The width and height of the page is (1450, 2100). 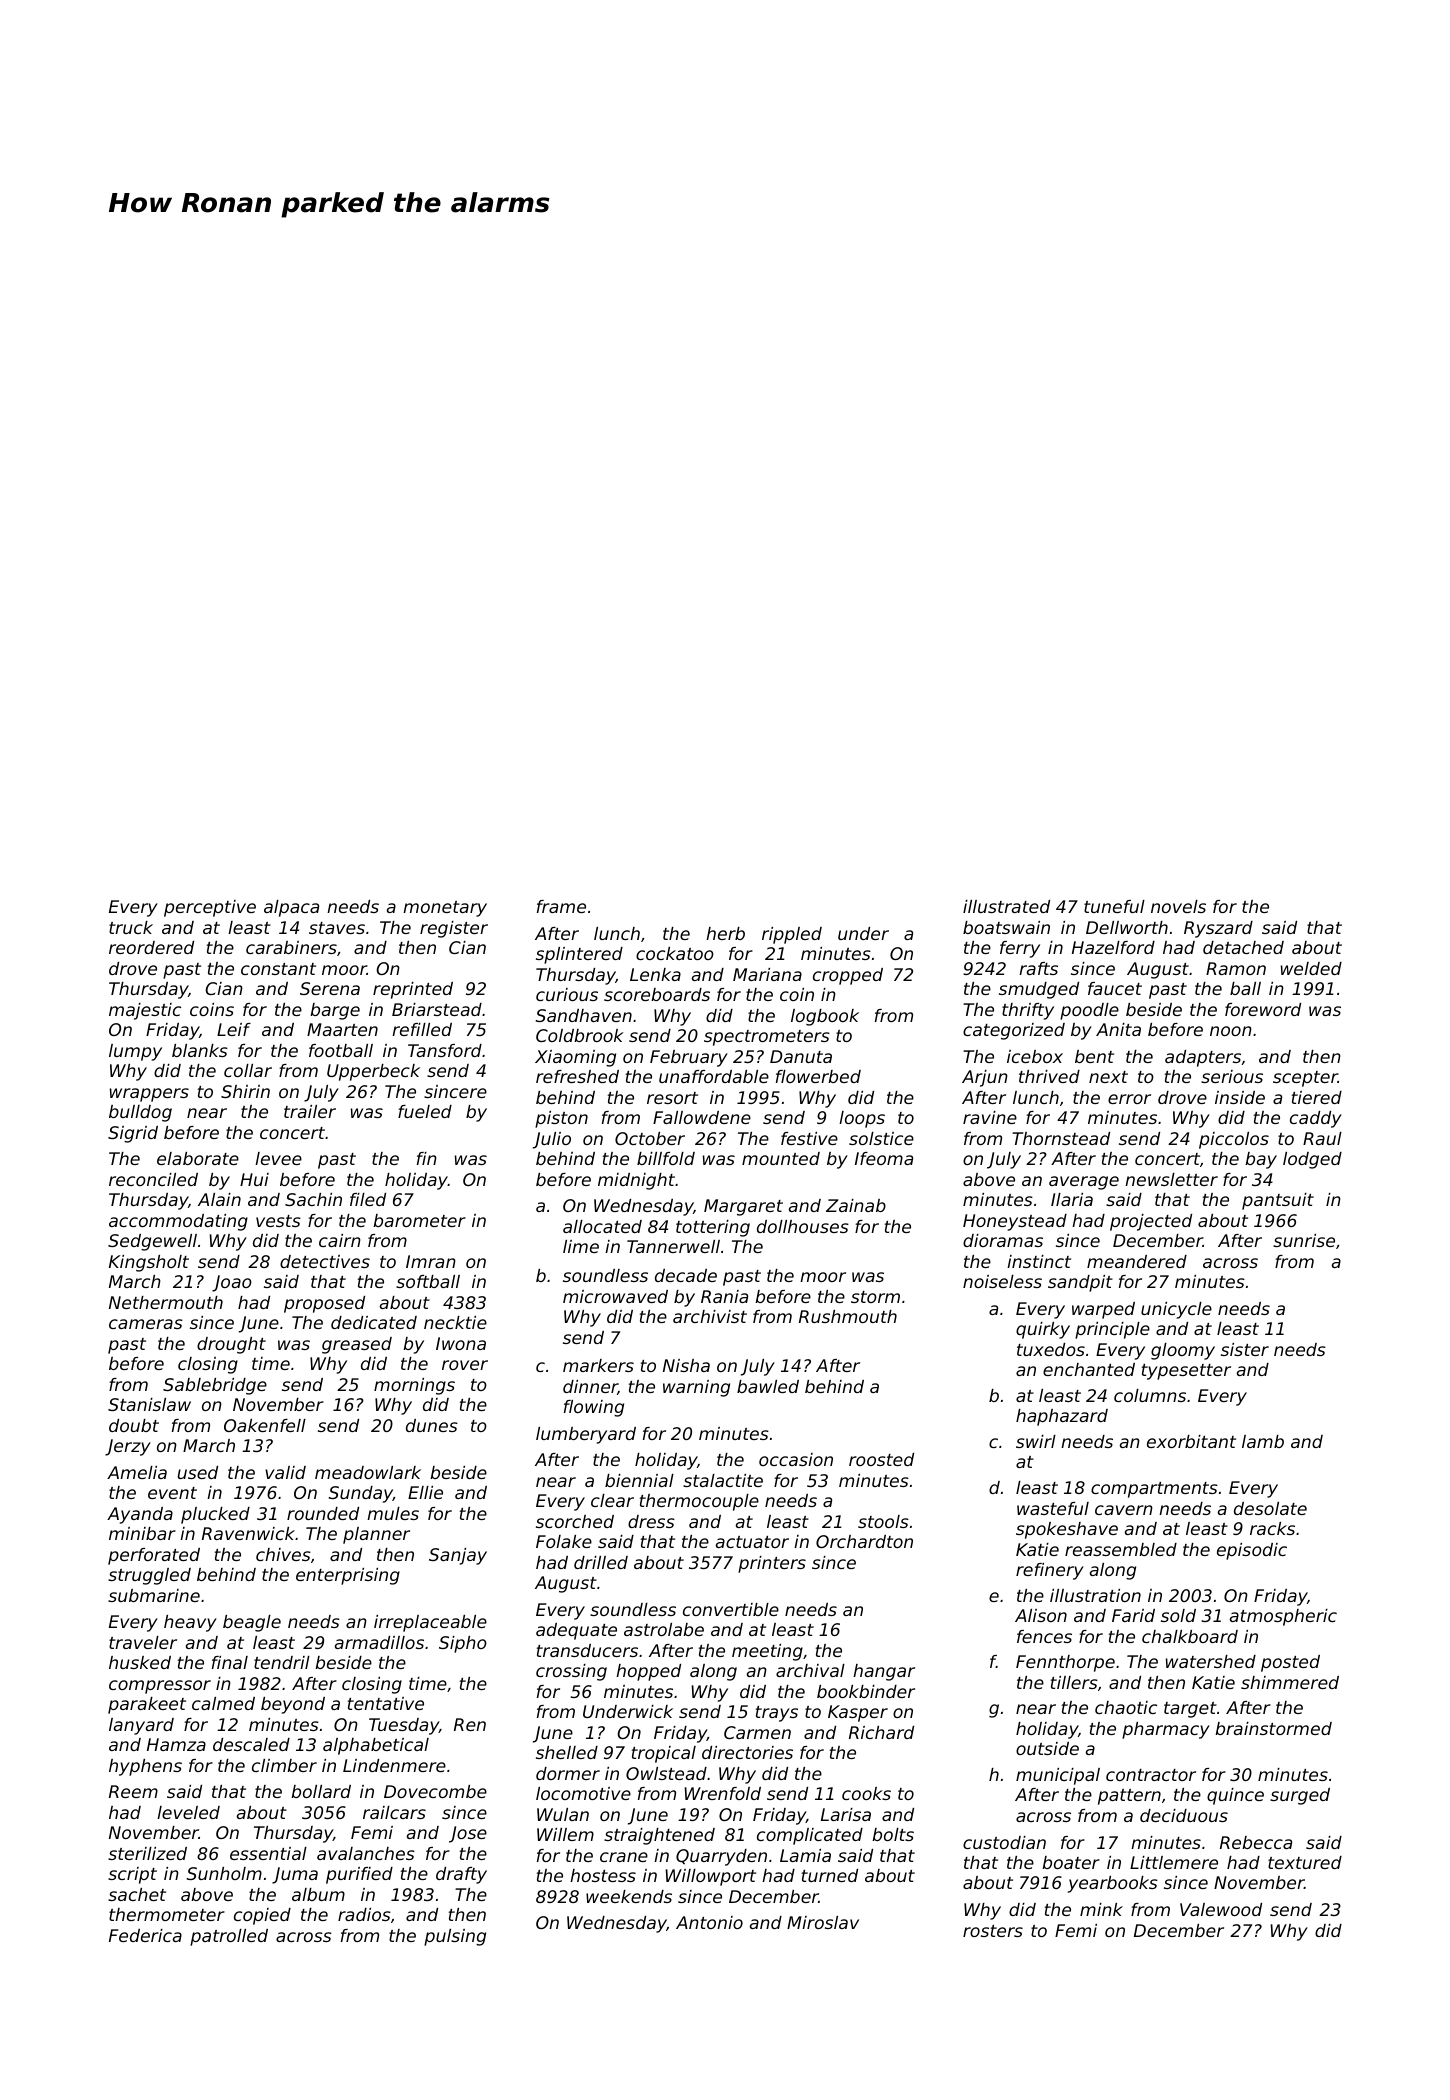 I want to click on rafts, so click(x=1038, y=968).
